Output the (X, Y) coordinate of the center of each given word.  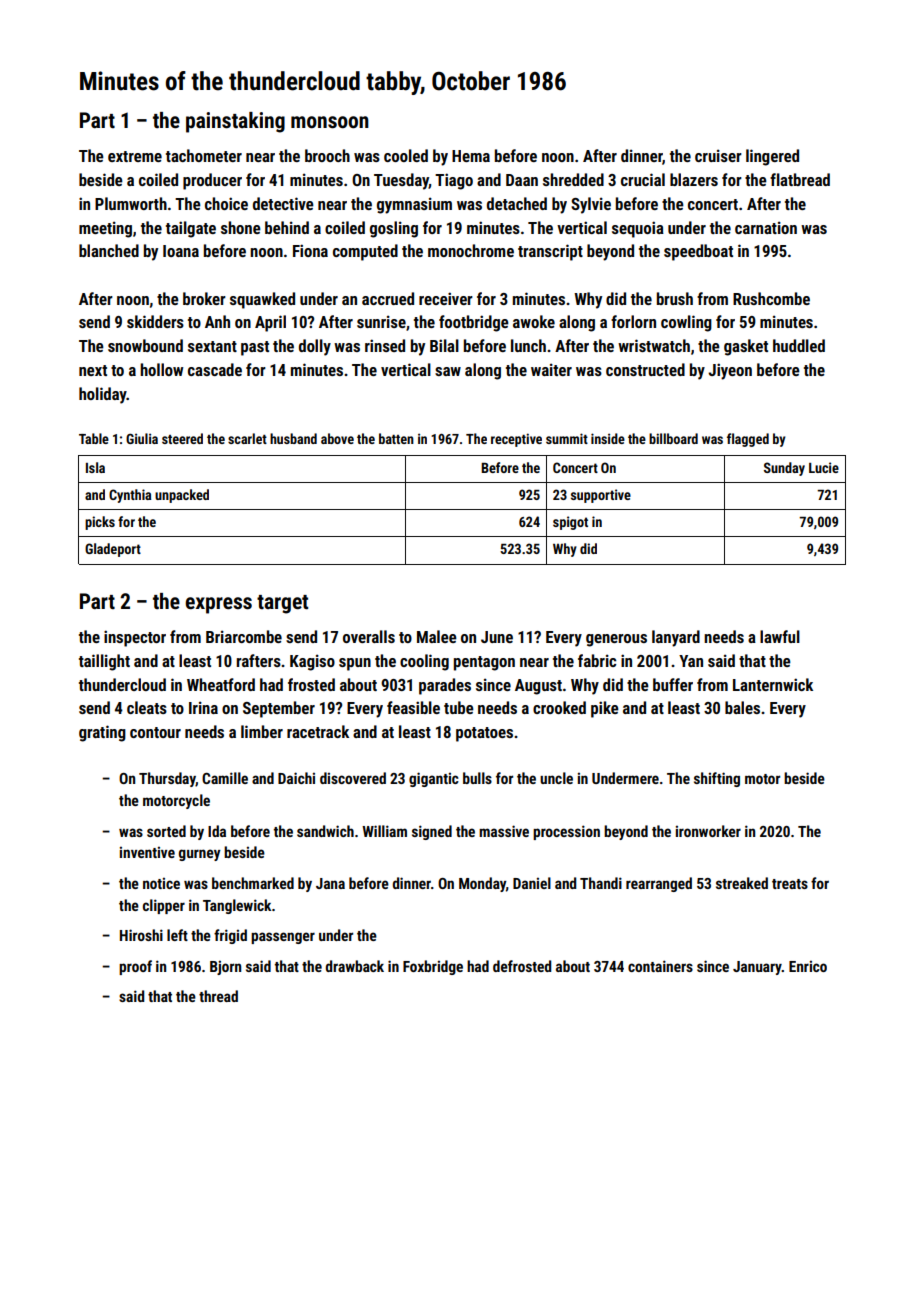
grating (102, 733)
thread (218, 996)
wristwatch (654, 345)
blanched (109, 250)
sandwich (325, 831)
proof (135, 967)
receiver (446, 298)
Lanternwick (773, 684)
